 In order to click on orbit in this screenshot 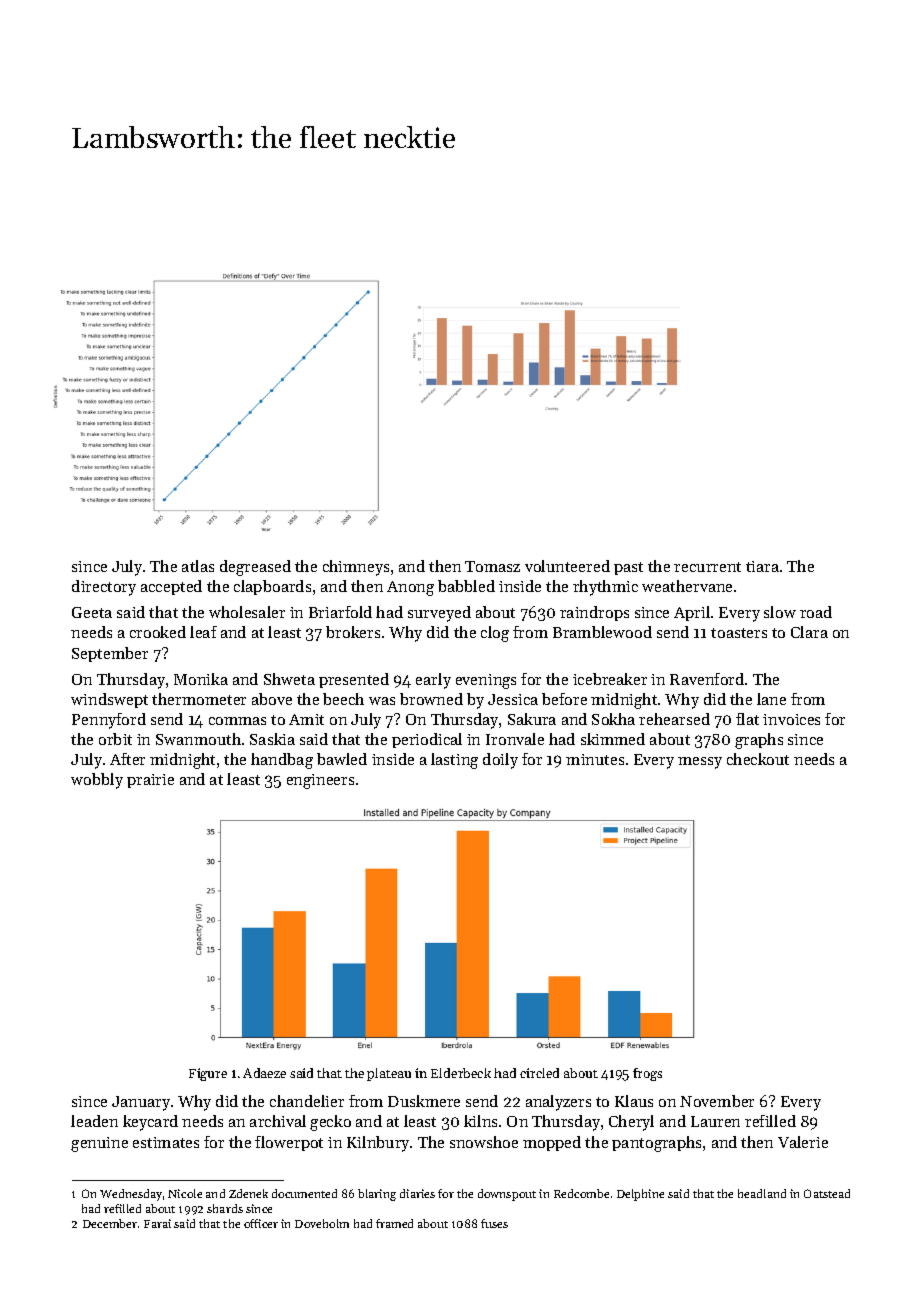, I will do `click(115, 739)`.
